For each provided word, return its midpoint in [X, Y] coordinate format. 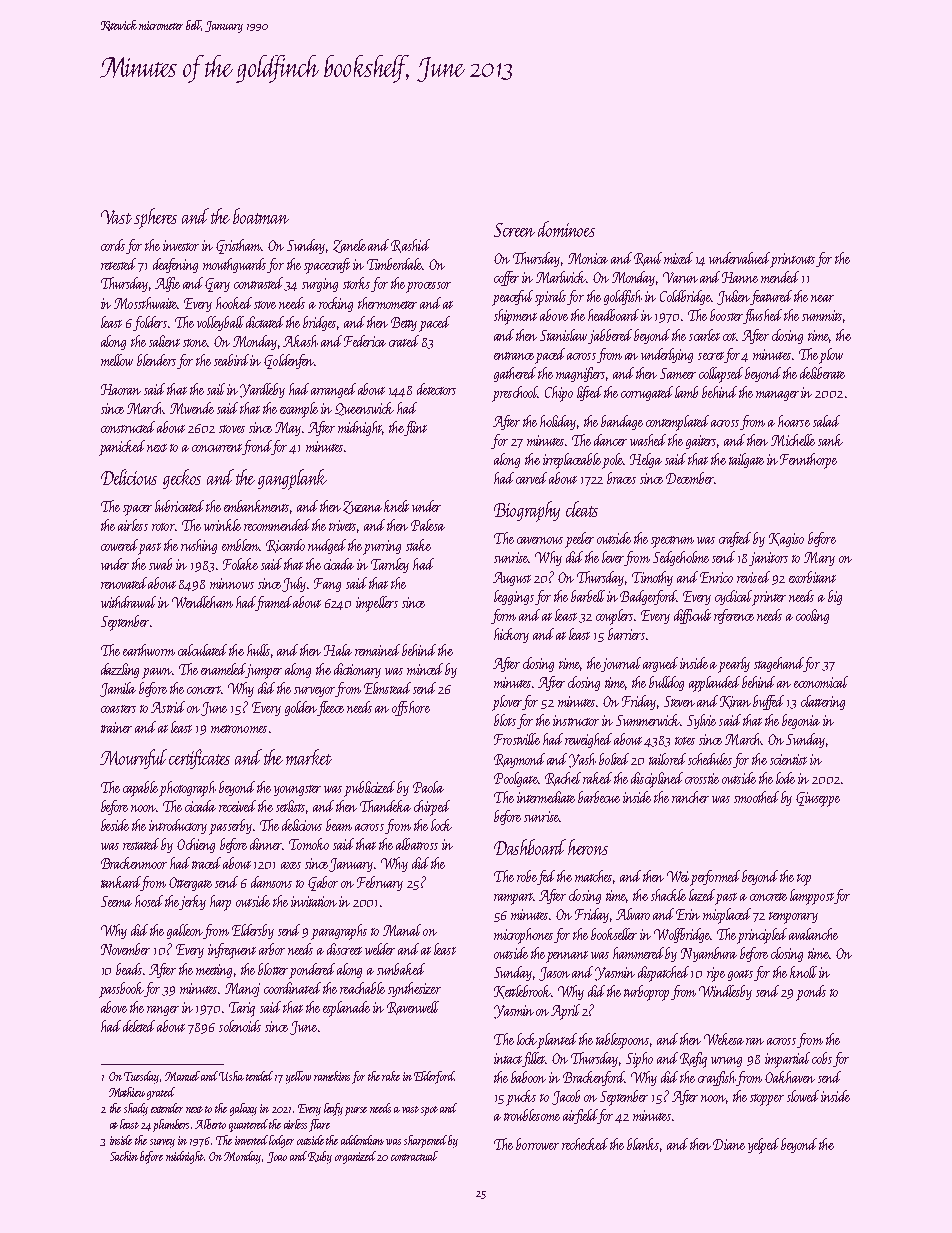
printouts [793, 260]
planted [557, 1040]
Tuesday [141, 1077]
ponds [811, 993]
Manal [402, 930]
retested [118, 264]
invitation [314, 901]
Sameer [678, 373]
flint [415, 428]
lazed [702, 895]
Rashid [410, 246]
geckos [182, 479]
